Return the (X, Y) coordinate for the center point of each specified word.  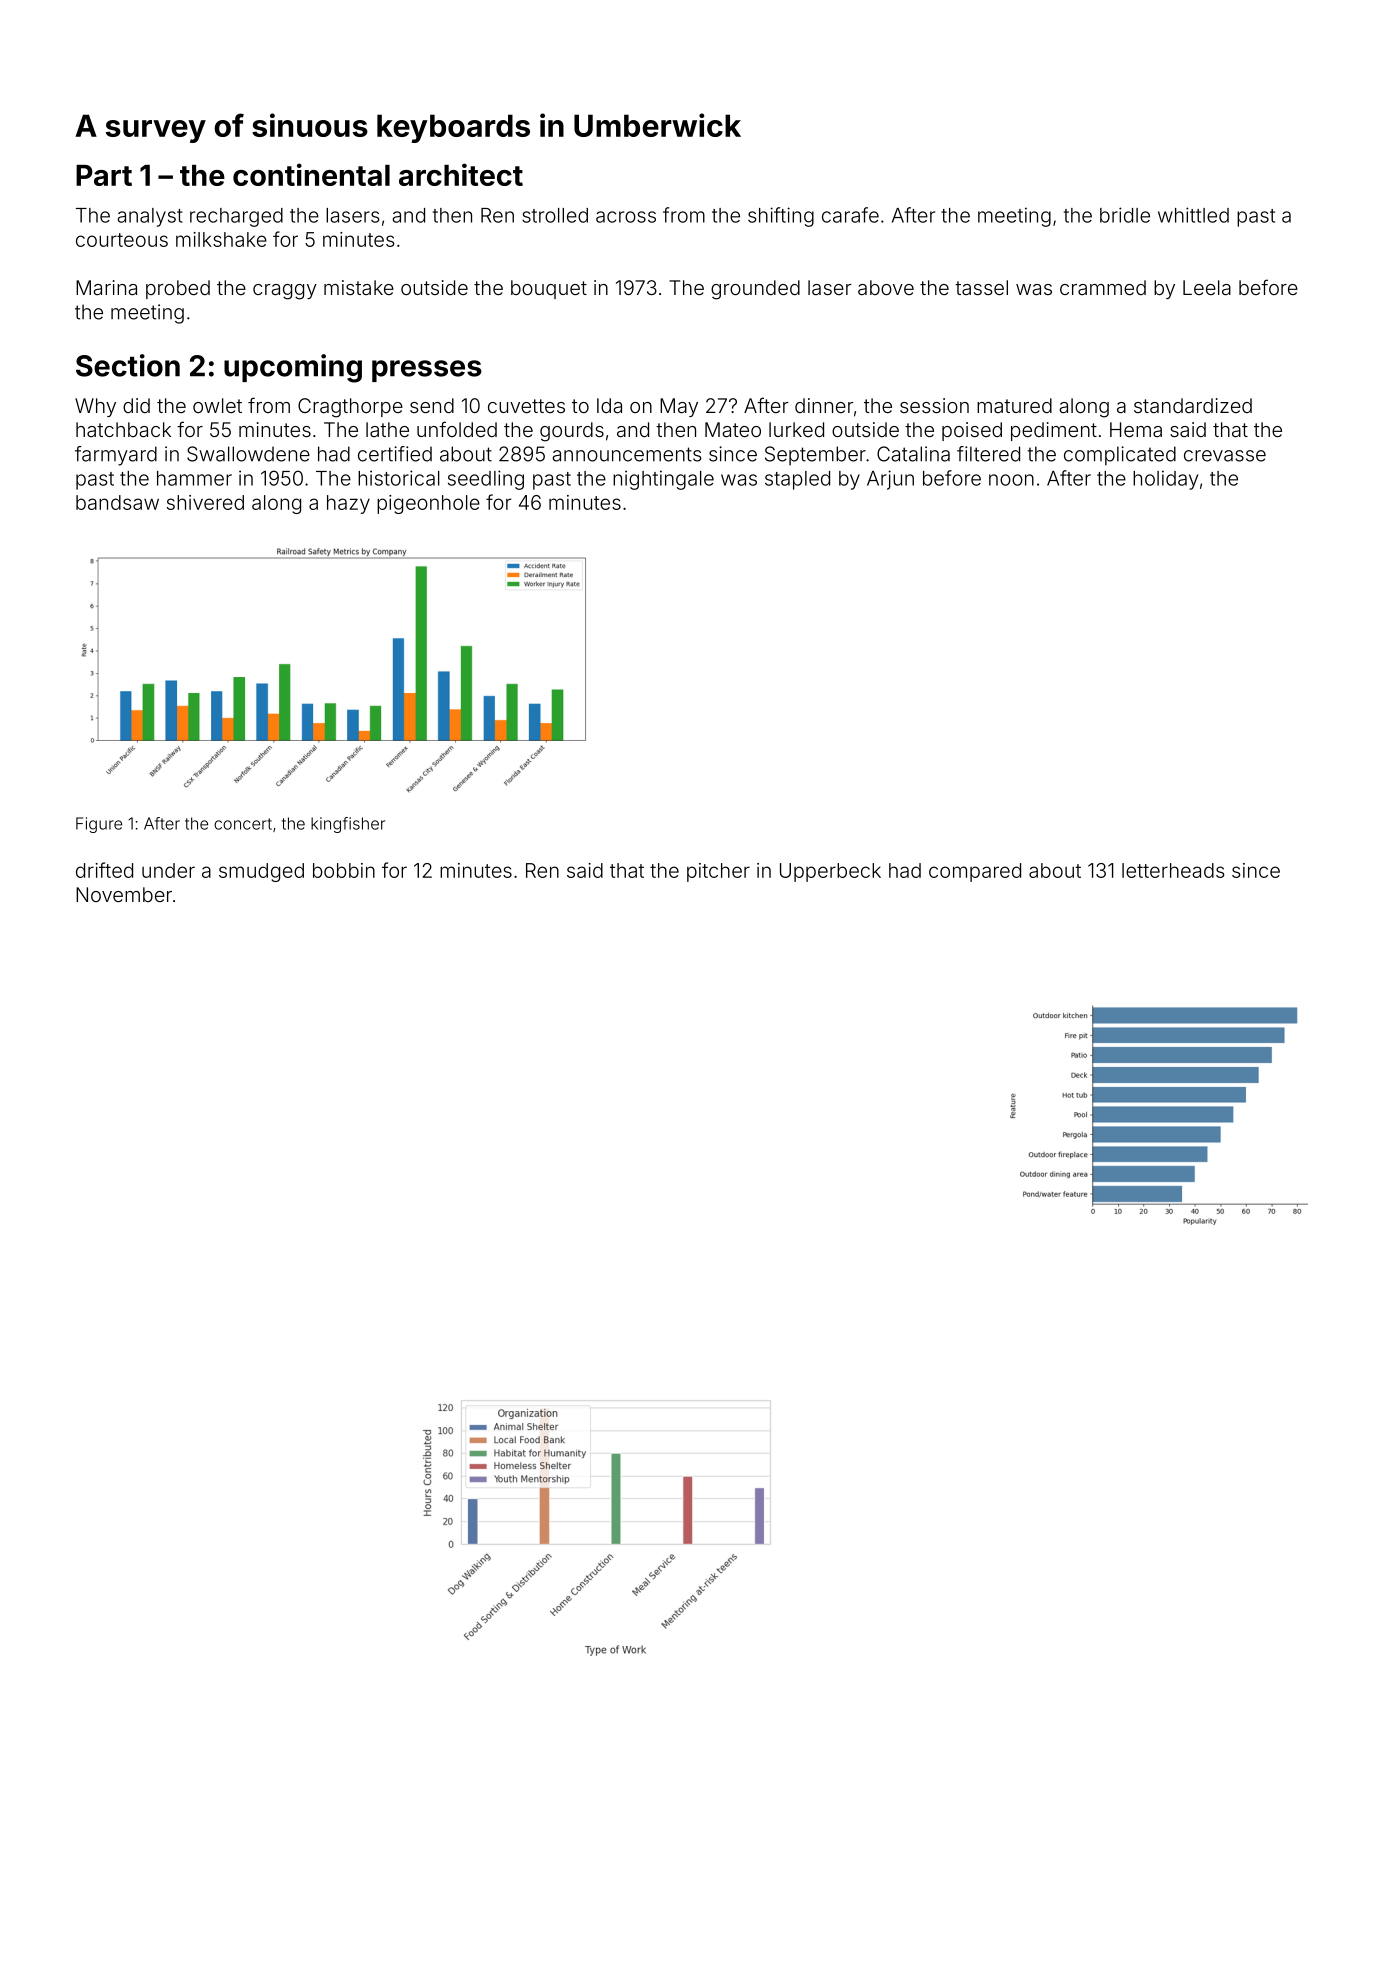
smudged (261, 872)
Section (128, 365)
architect (461, 174)
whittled (1193, 215)
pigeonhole (428, 504)
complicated (1120, 456)
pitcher (718, 872)
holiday (1165, 480)
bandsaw (117, 502)
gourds (572, 432)
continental (311, 174)
